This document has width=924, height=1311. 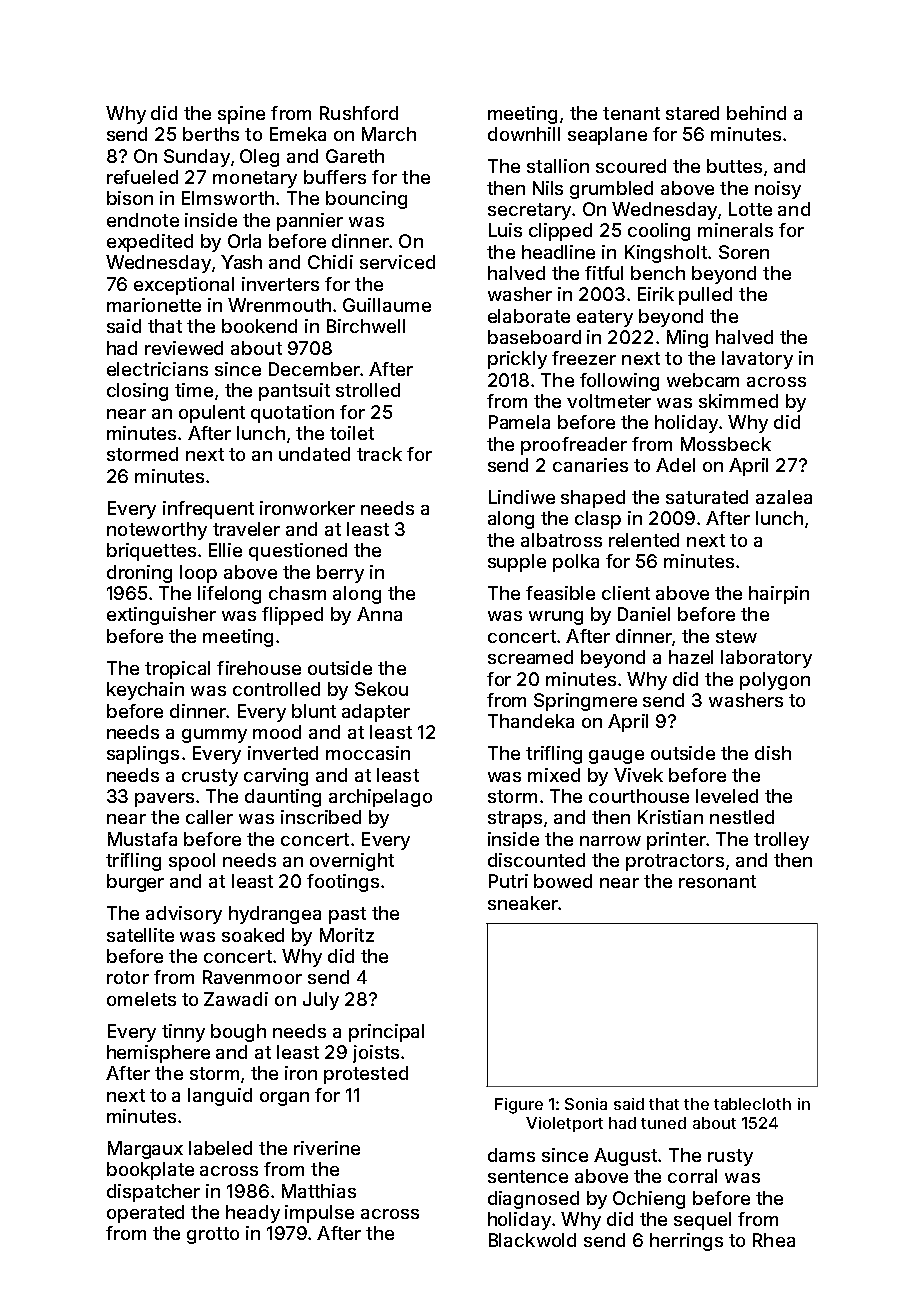 What do you see at coordinates (161, 616) in the document?
I see `extinguisher` at bounding box center [161, 616].
